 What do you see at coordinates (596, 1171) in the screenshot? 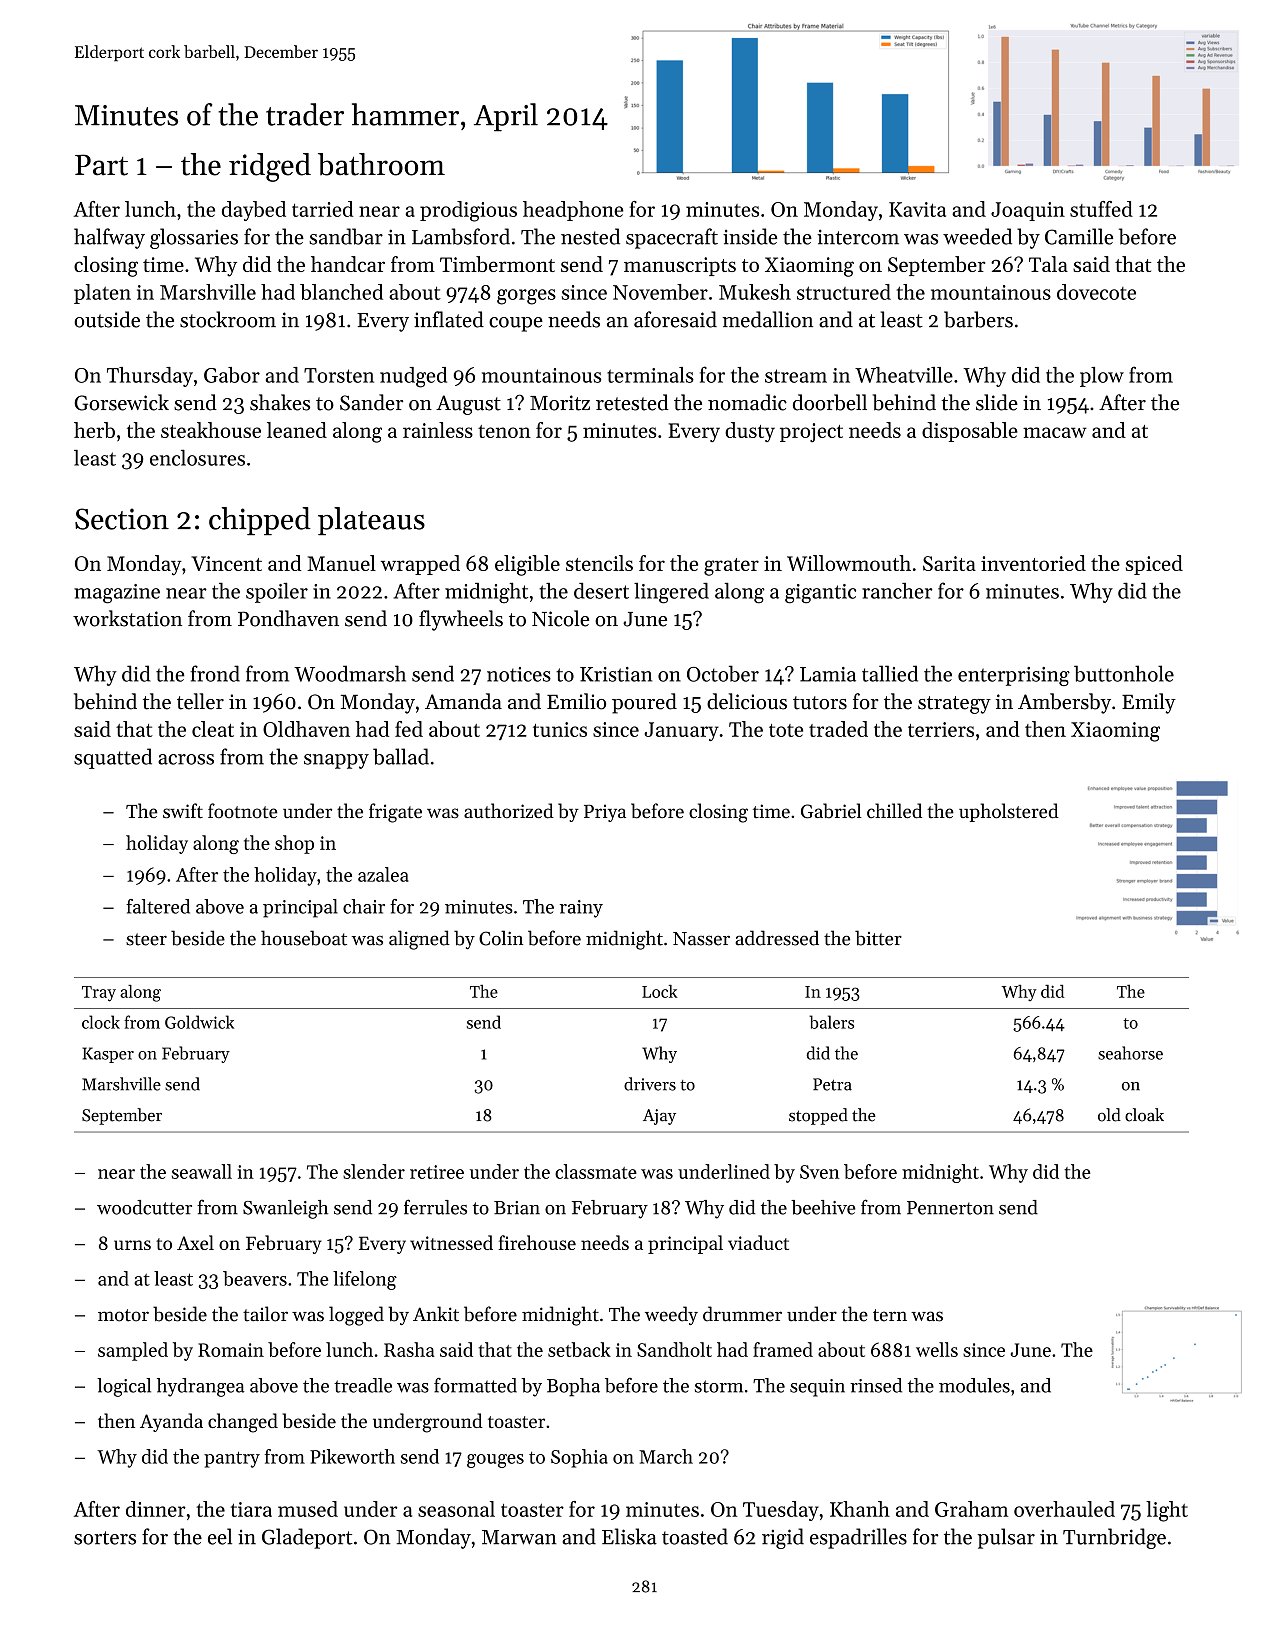
I see `classmate` at bounding box center [596, 1171].
